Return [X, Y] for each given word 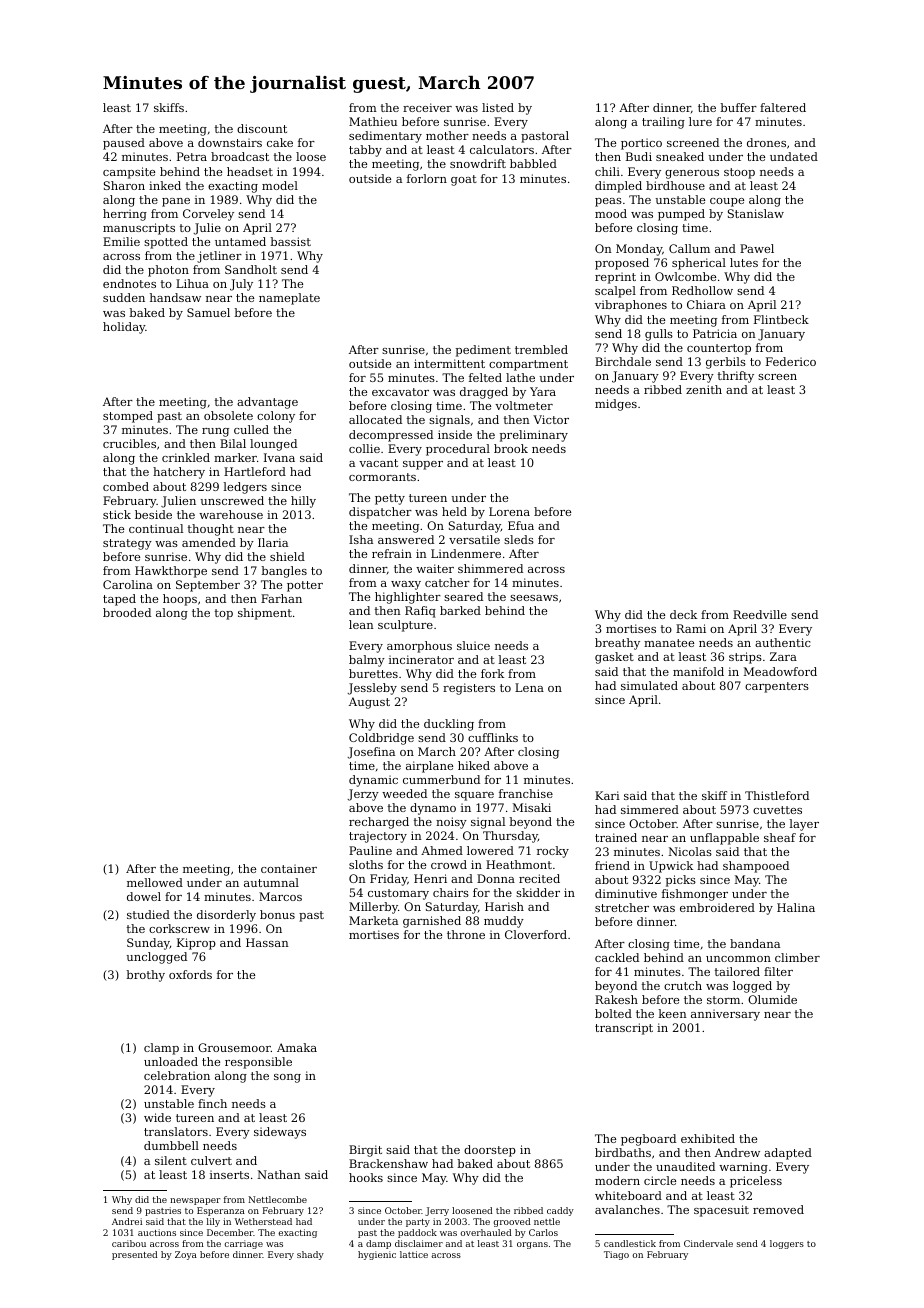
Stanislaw [756, 213]
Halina [796, 907]
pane [176, 202]
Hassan [267, 942]
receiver [427, 107]
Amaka [297, 1047]
